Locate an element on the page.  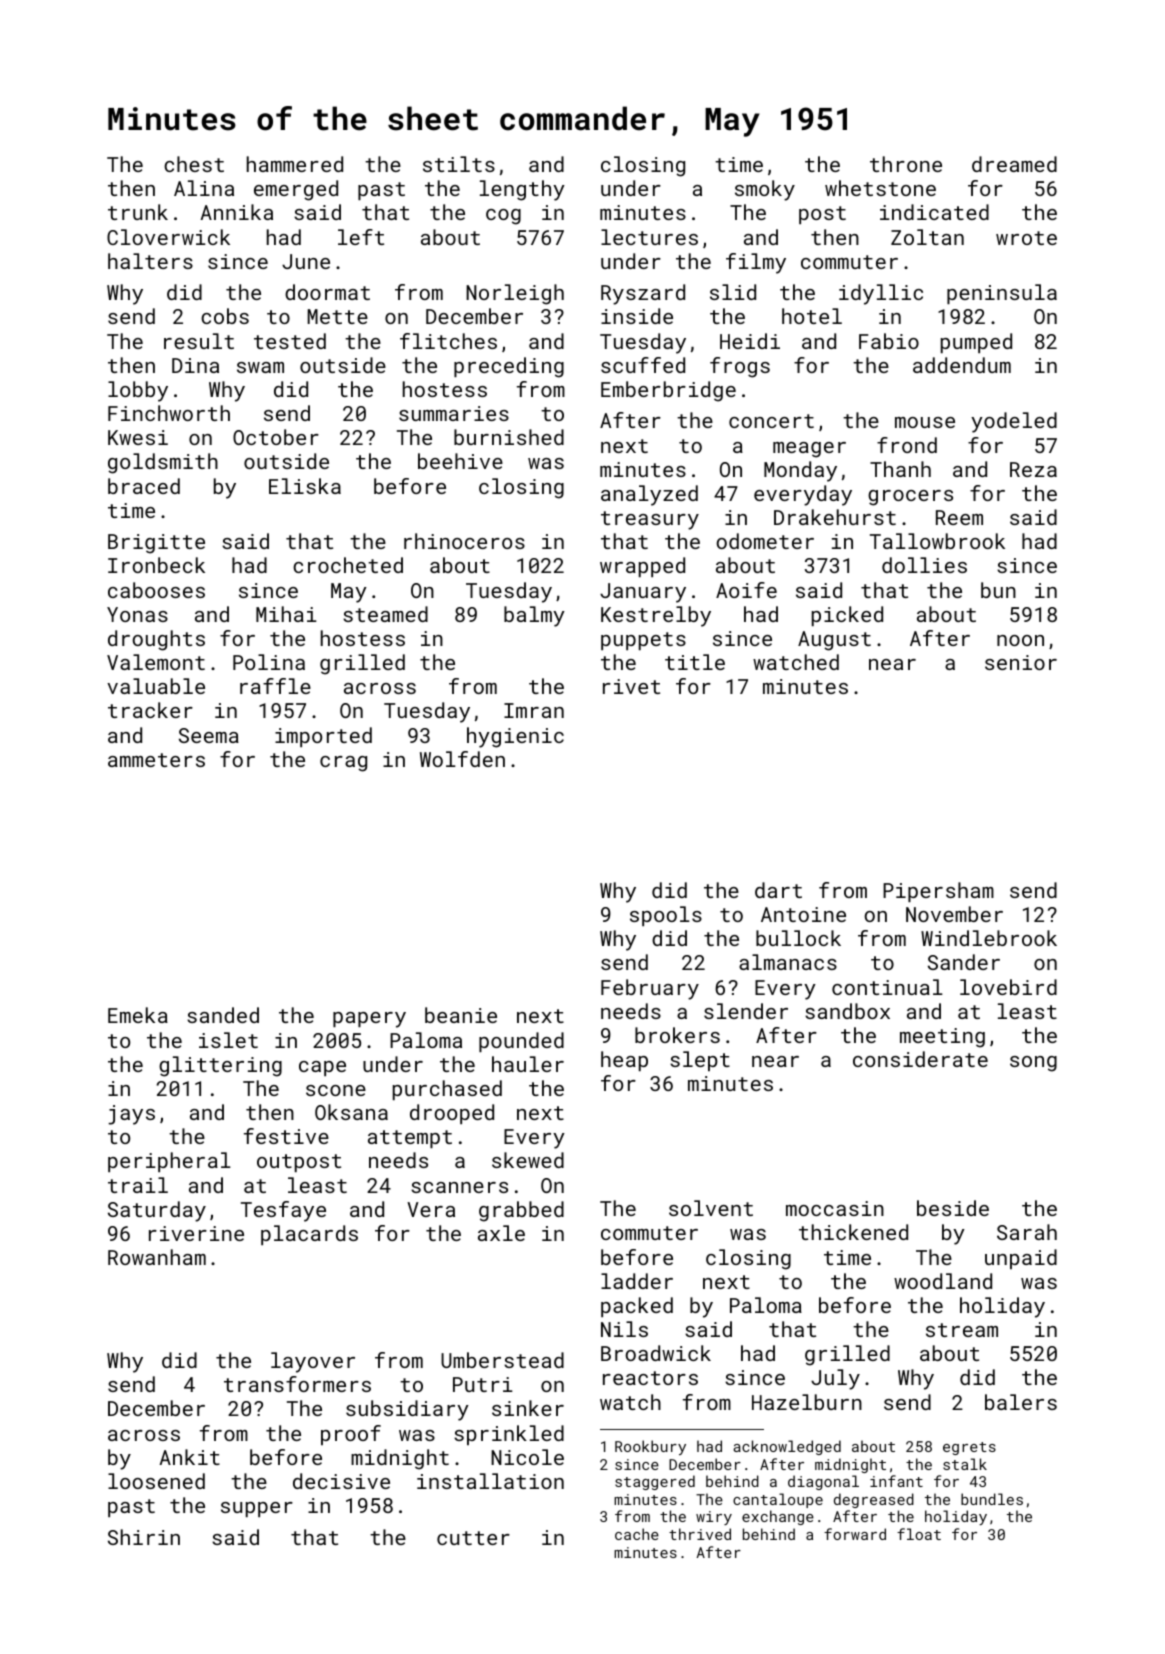
cutter is located at coordinates (473, 1538).
